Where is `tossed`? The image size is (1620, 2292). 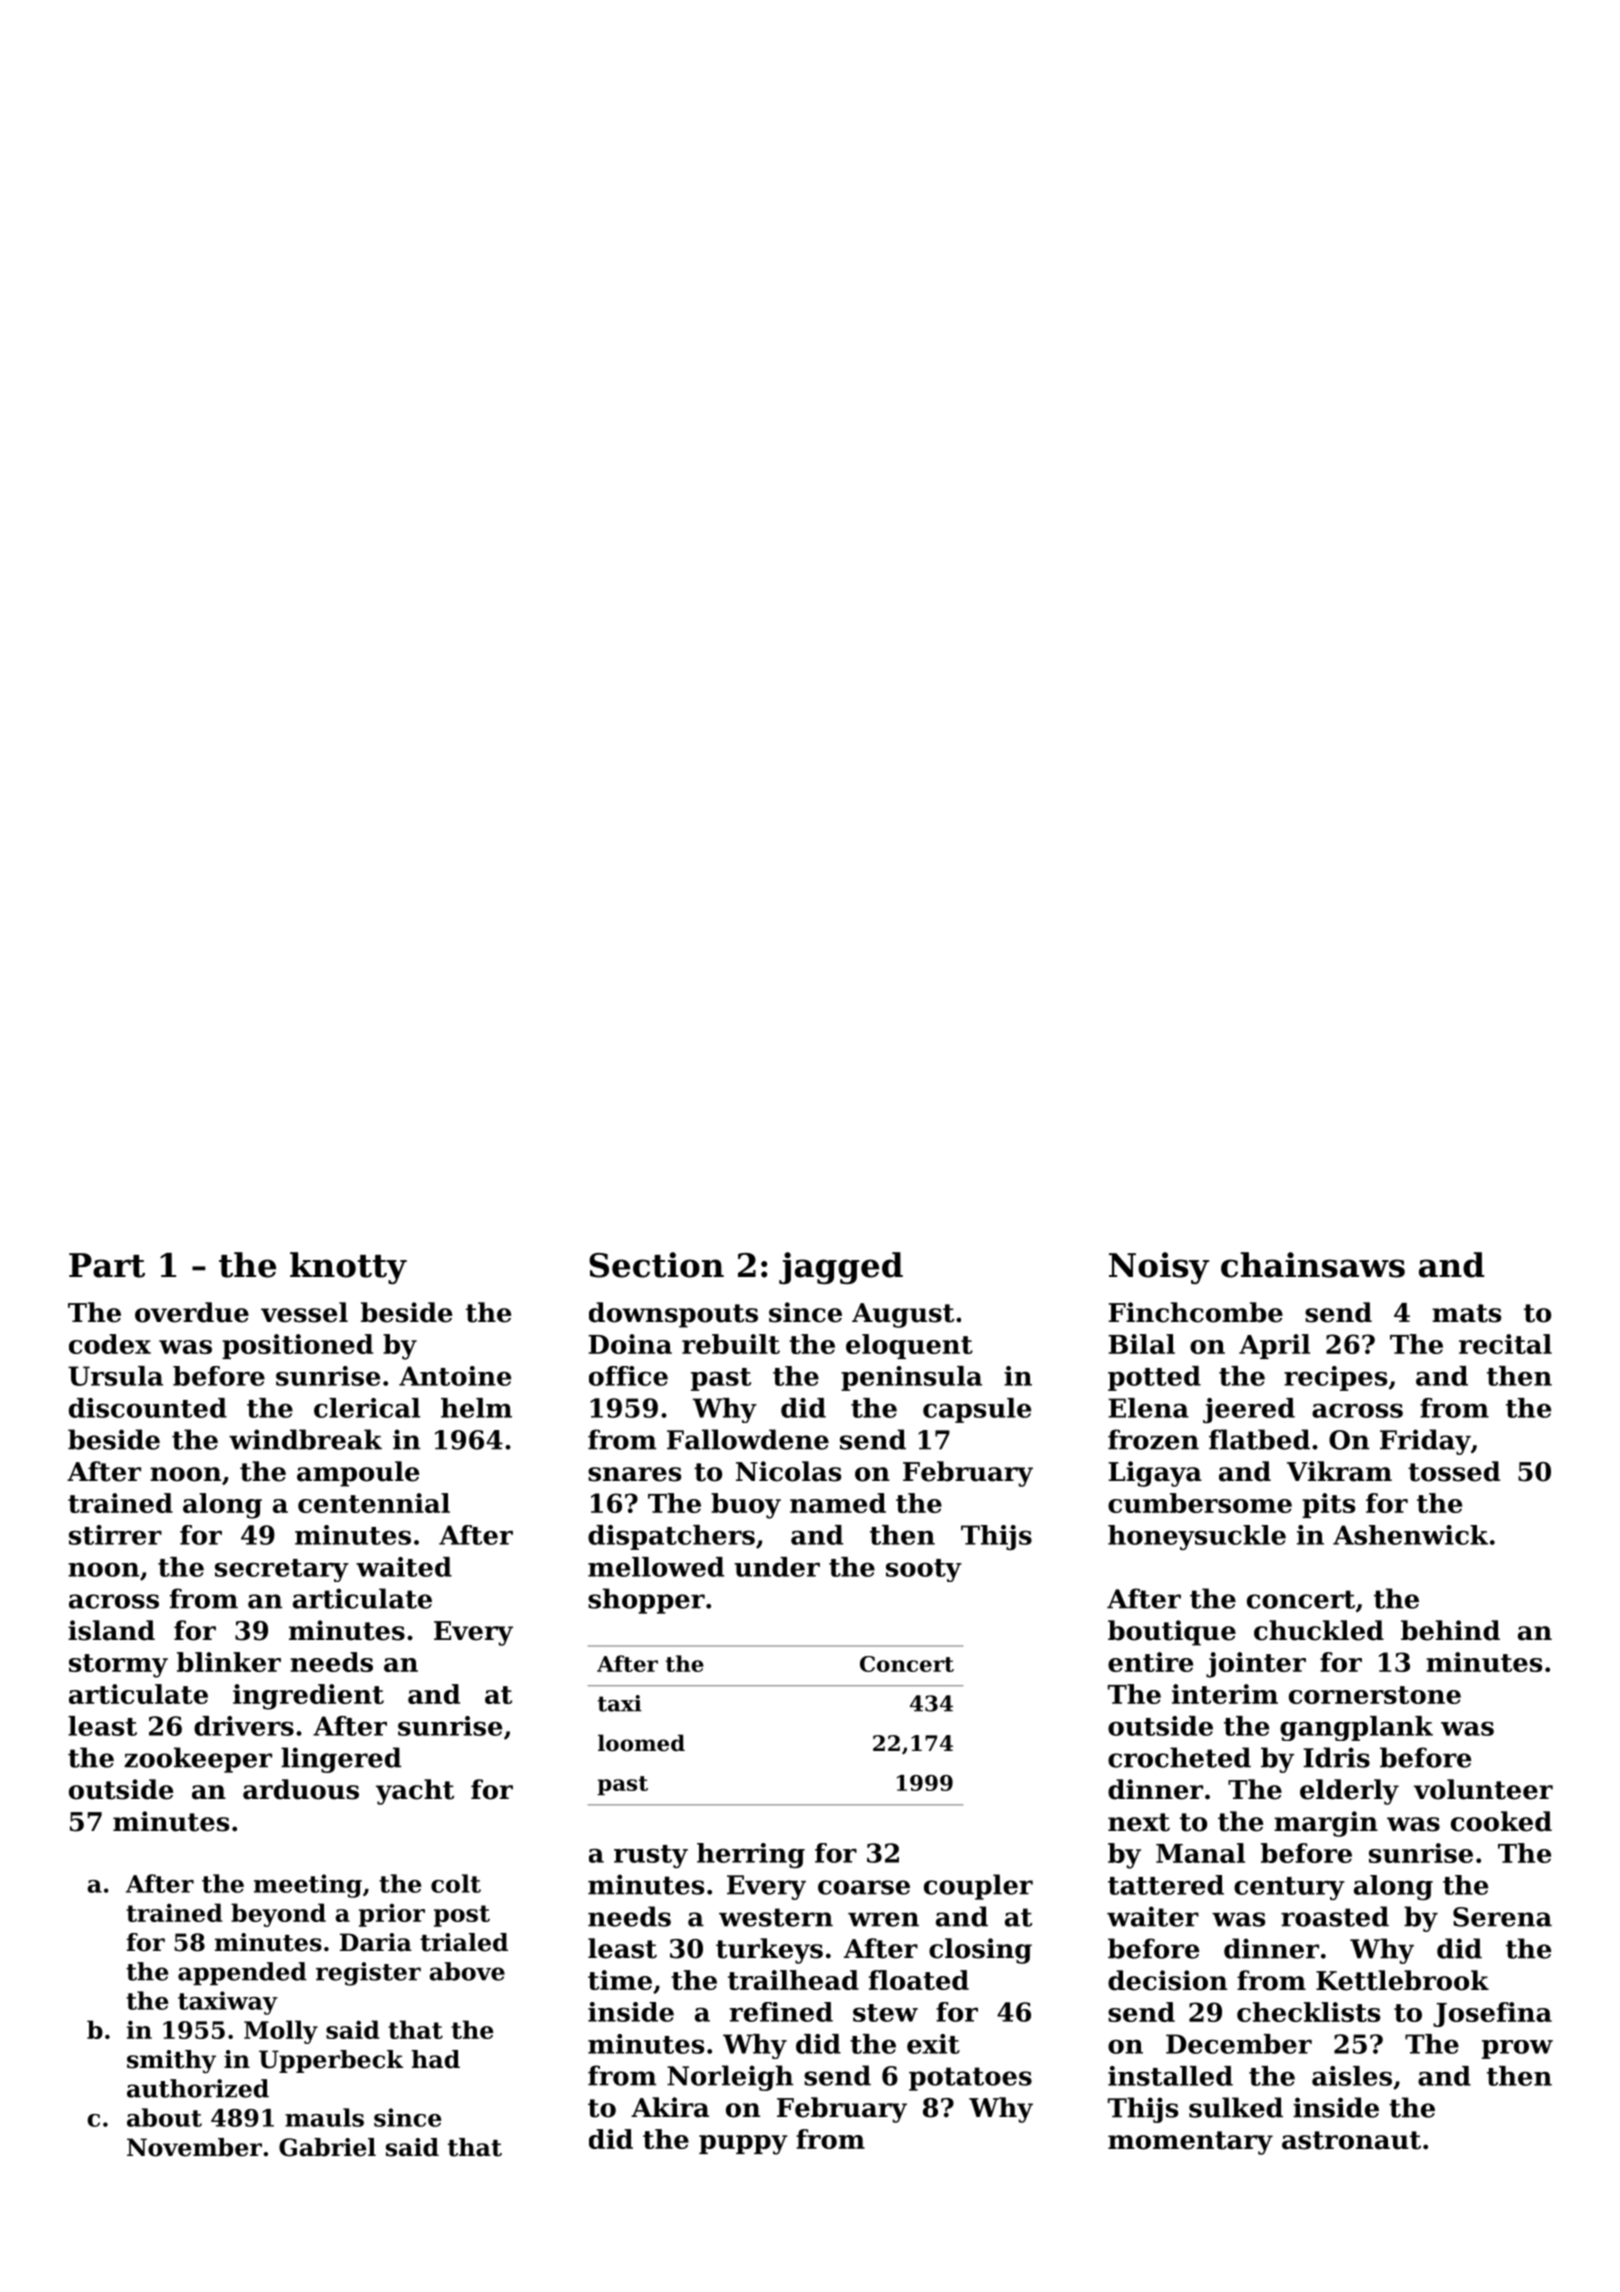
tossed is located at coordinates (1454, 1471).
